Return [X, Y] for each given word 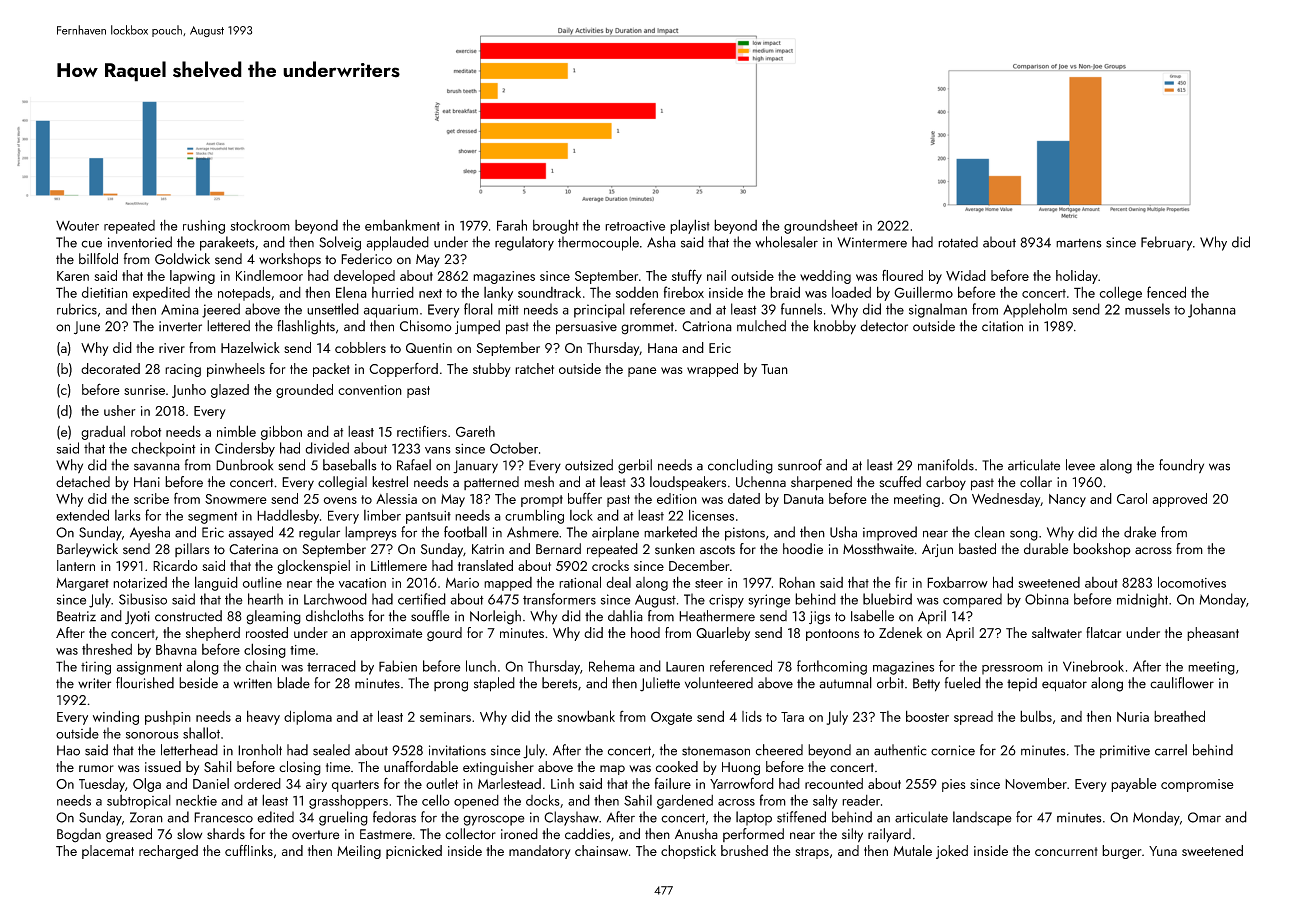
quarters [355, 786]
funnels [801, 309]
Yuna [1163, 851]
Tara [792, 717]
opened [476, 802]
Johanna [1212, 310]
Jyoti [137, 618]
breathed [1179, 716]
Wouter [77, 226]
